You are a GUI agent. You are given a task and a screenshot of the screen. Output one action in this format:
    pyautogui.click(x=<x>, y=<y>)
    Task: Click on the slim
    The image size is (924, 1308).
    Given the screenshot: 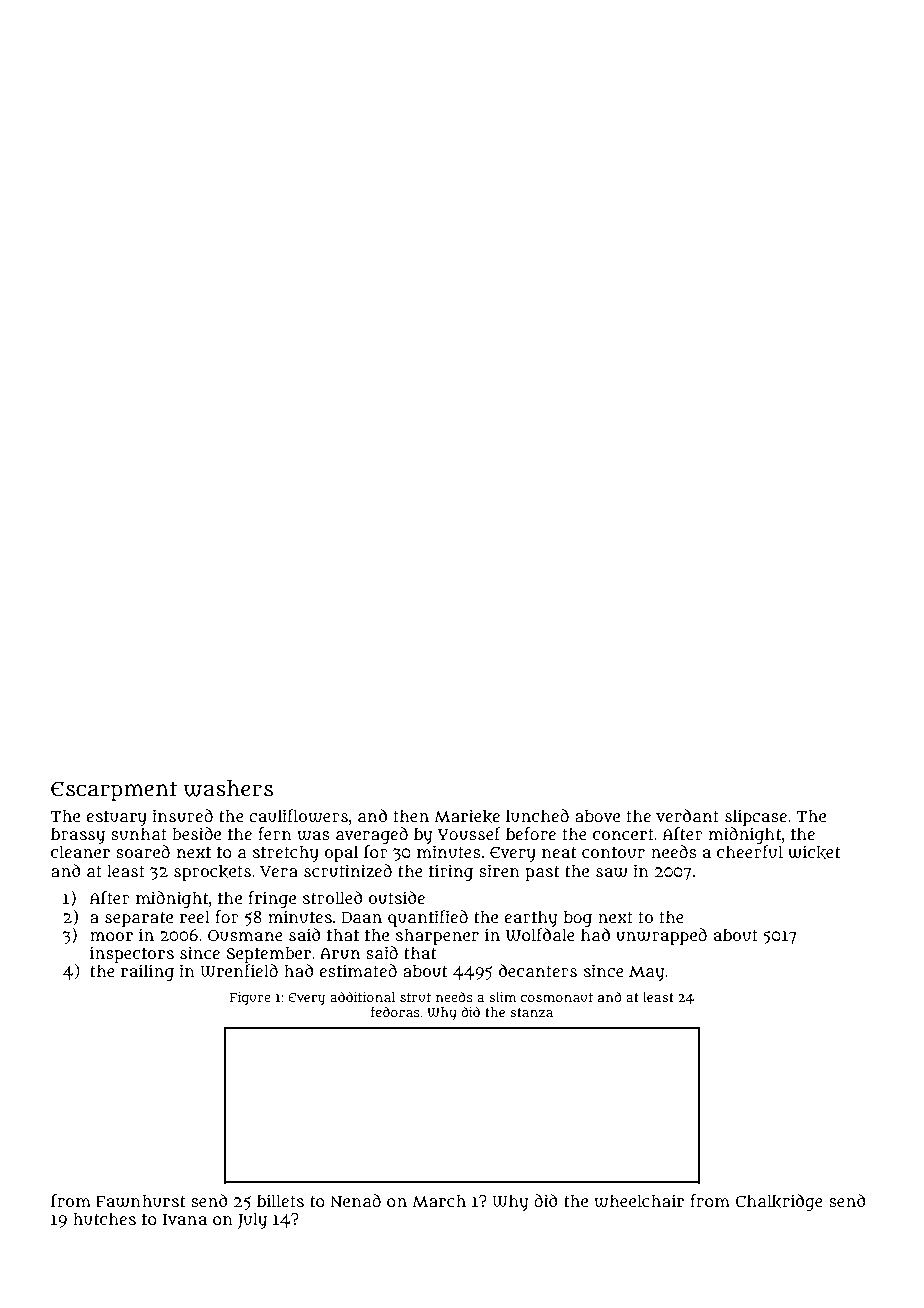 What is the action you would take?
    pyautogui.click(x=502, y=997)
